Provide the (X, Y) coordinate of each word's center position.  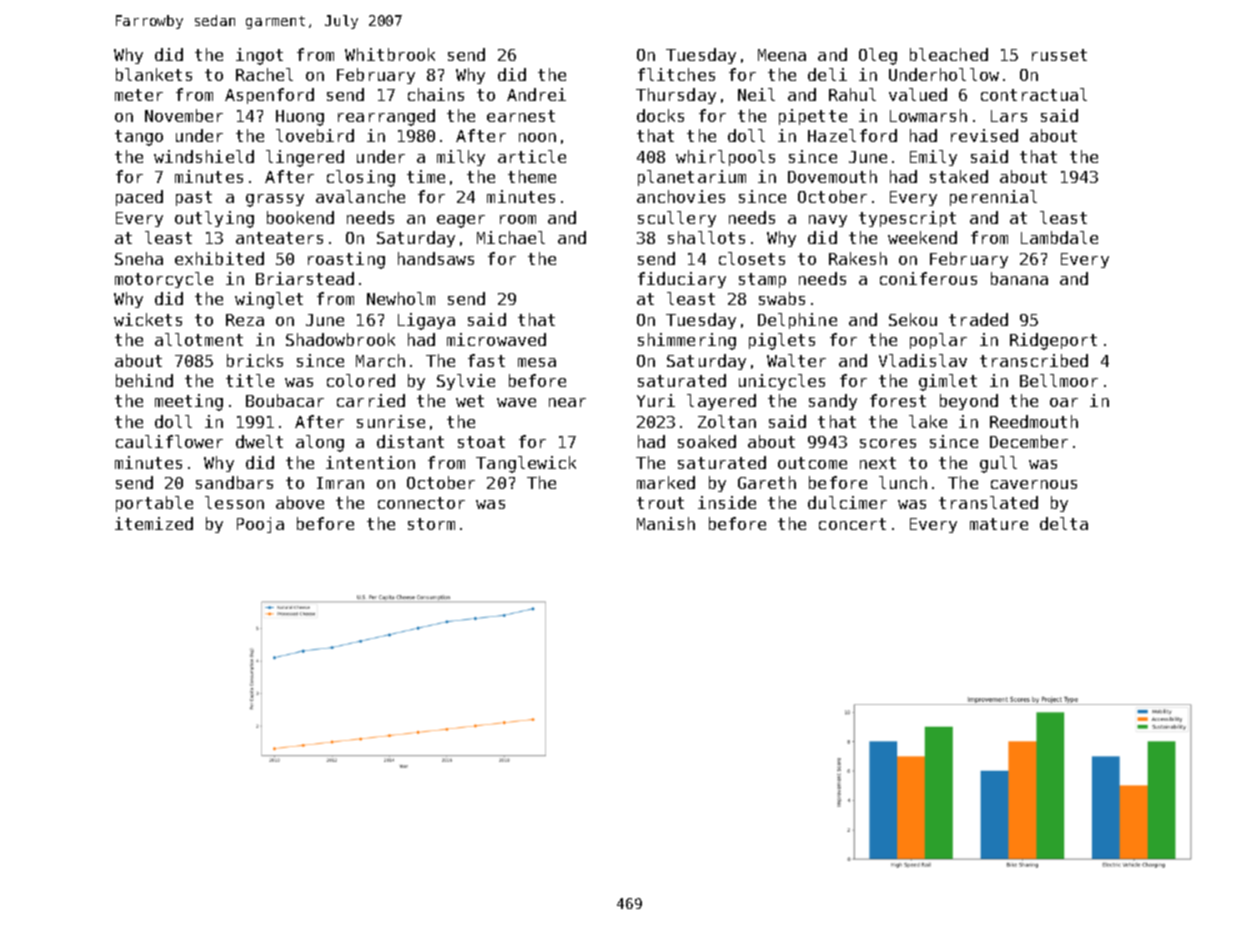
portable (154, 504)
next (878, 463)
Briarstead (305, 278)
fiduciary (682, 280)
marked (666, 482)
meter (139, 95)
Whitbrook (390, 54)
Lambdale (1059, 237)
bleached (949, 54)
